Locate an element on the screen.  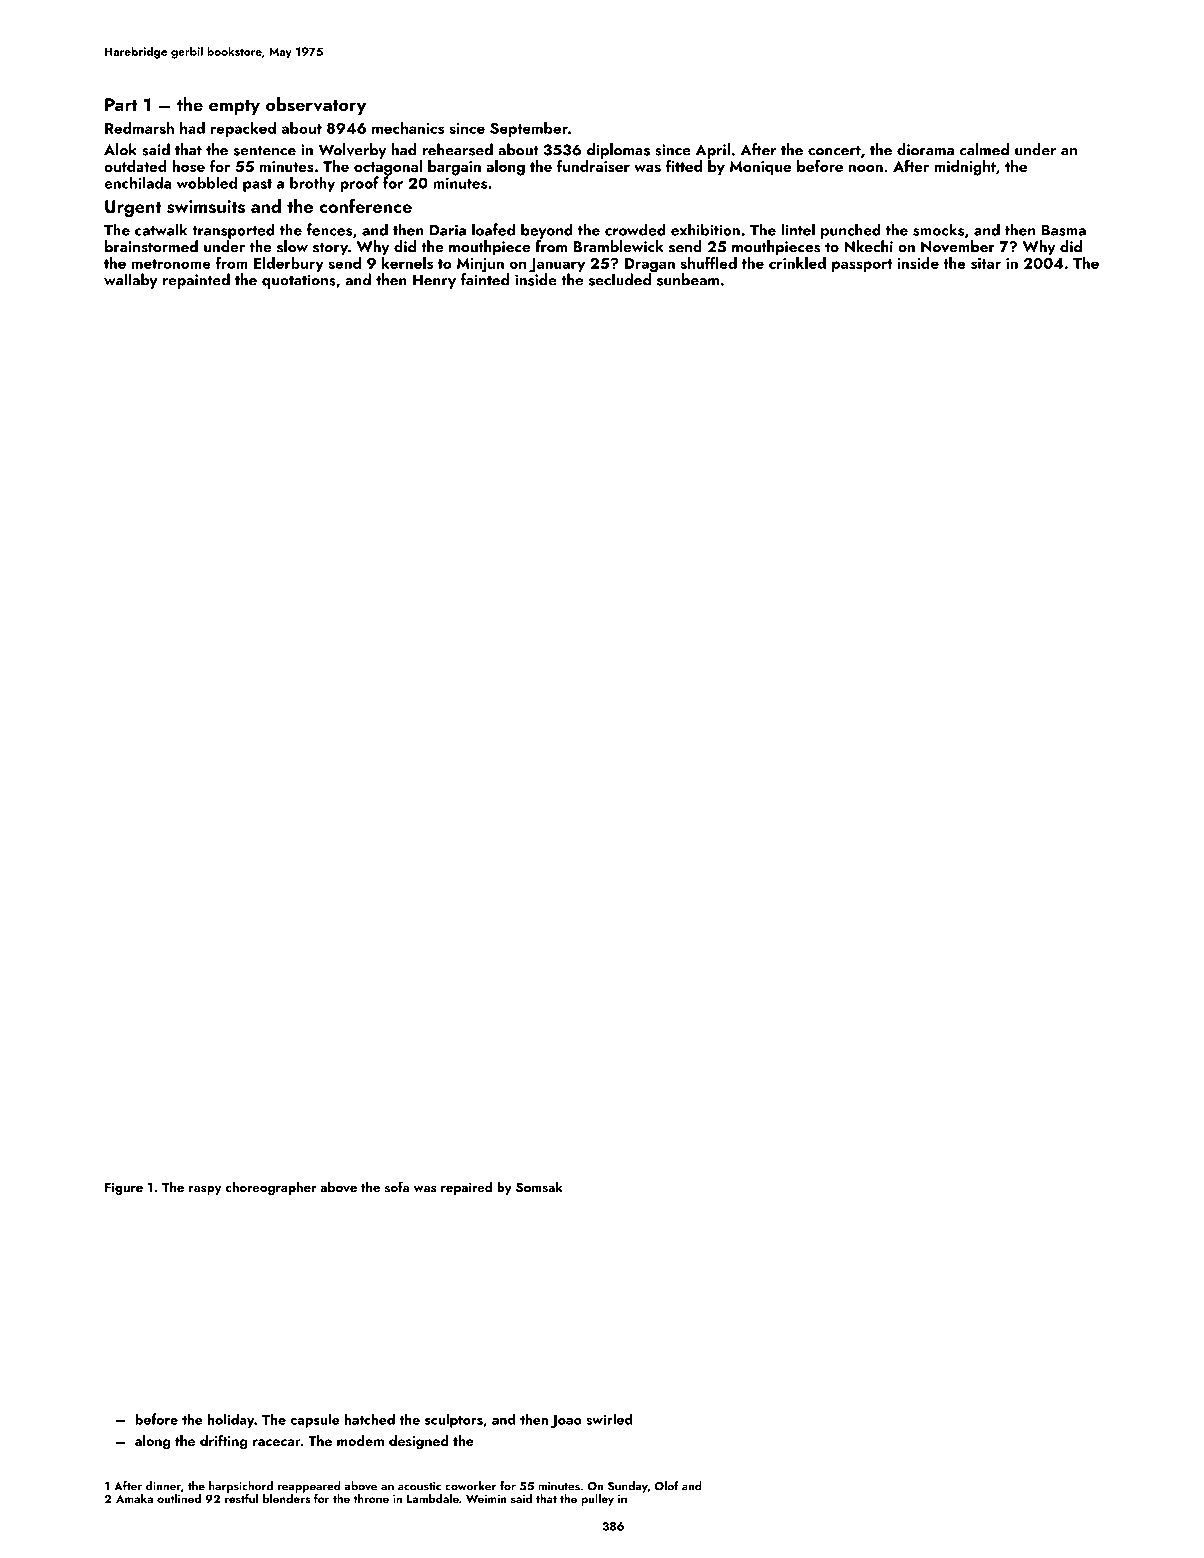
Sunday is located at coordinates (628, 1487).
